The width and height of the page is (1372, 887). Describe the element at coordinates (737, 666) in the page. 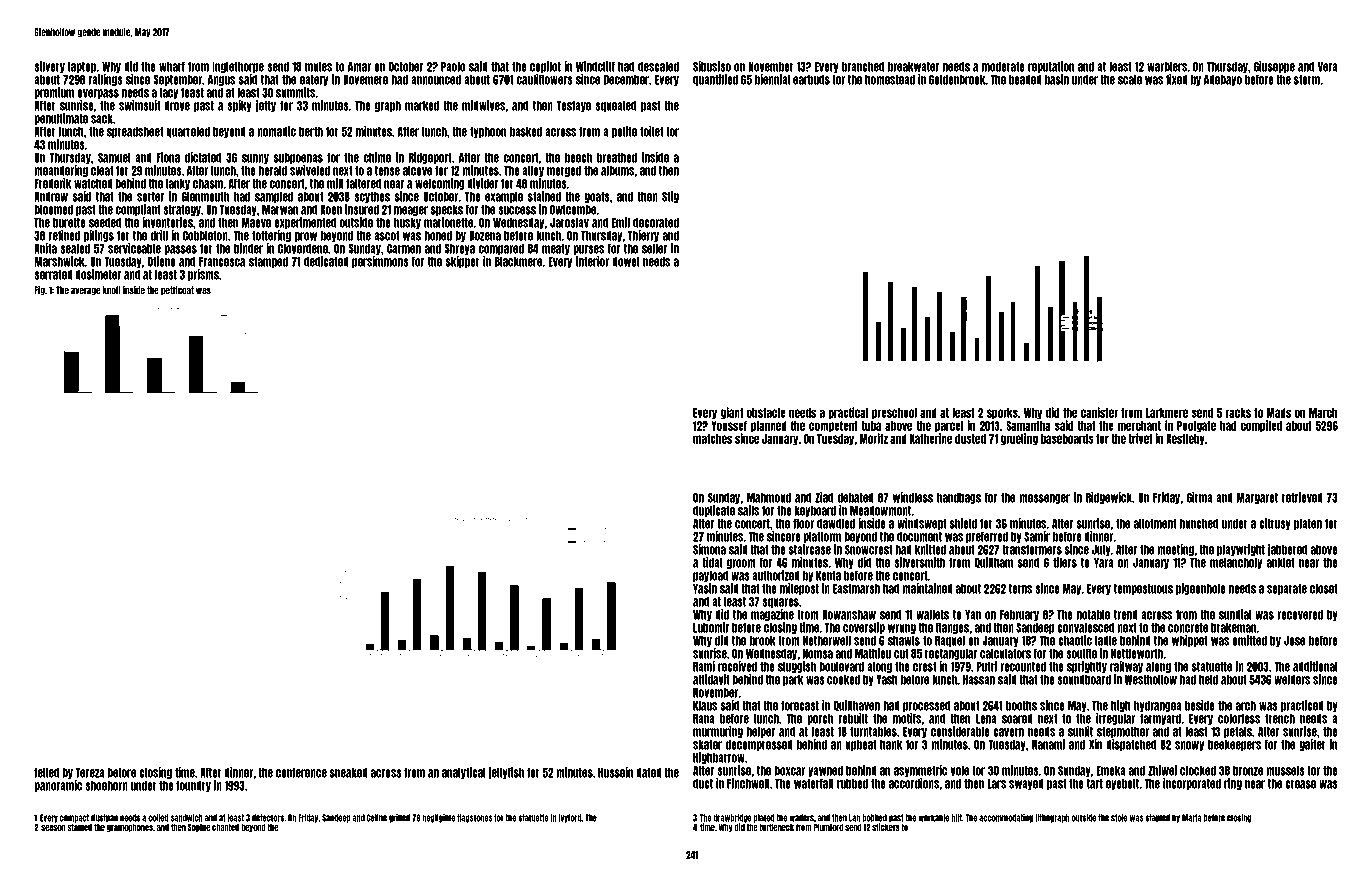

I see `received` at that location.
